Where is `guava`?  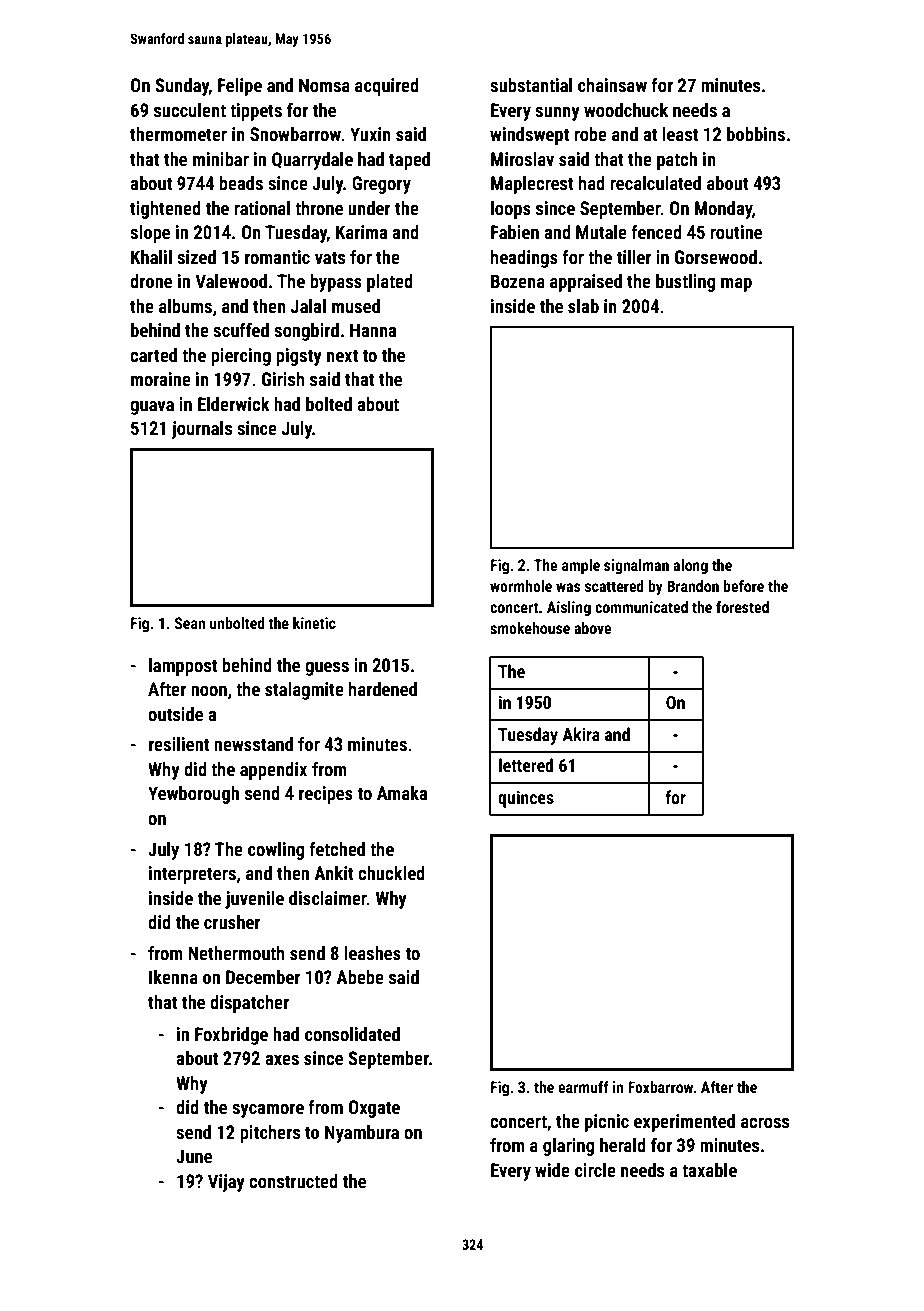 guava is located at coordinates (152, 408).
